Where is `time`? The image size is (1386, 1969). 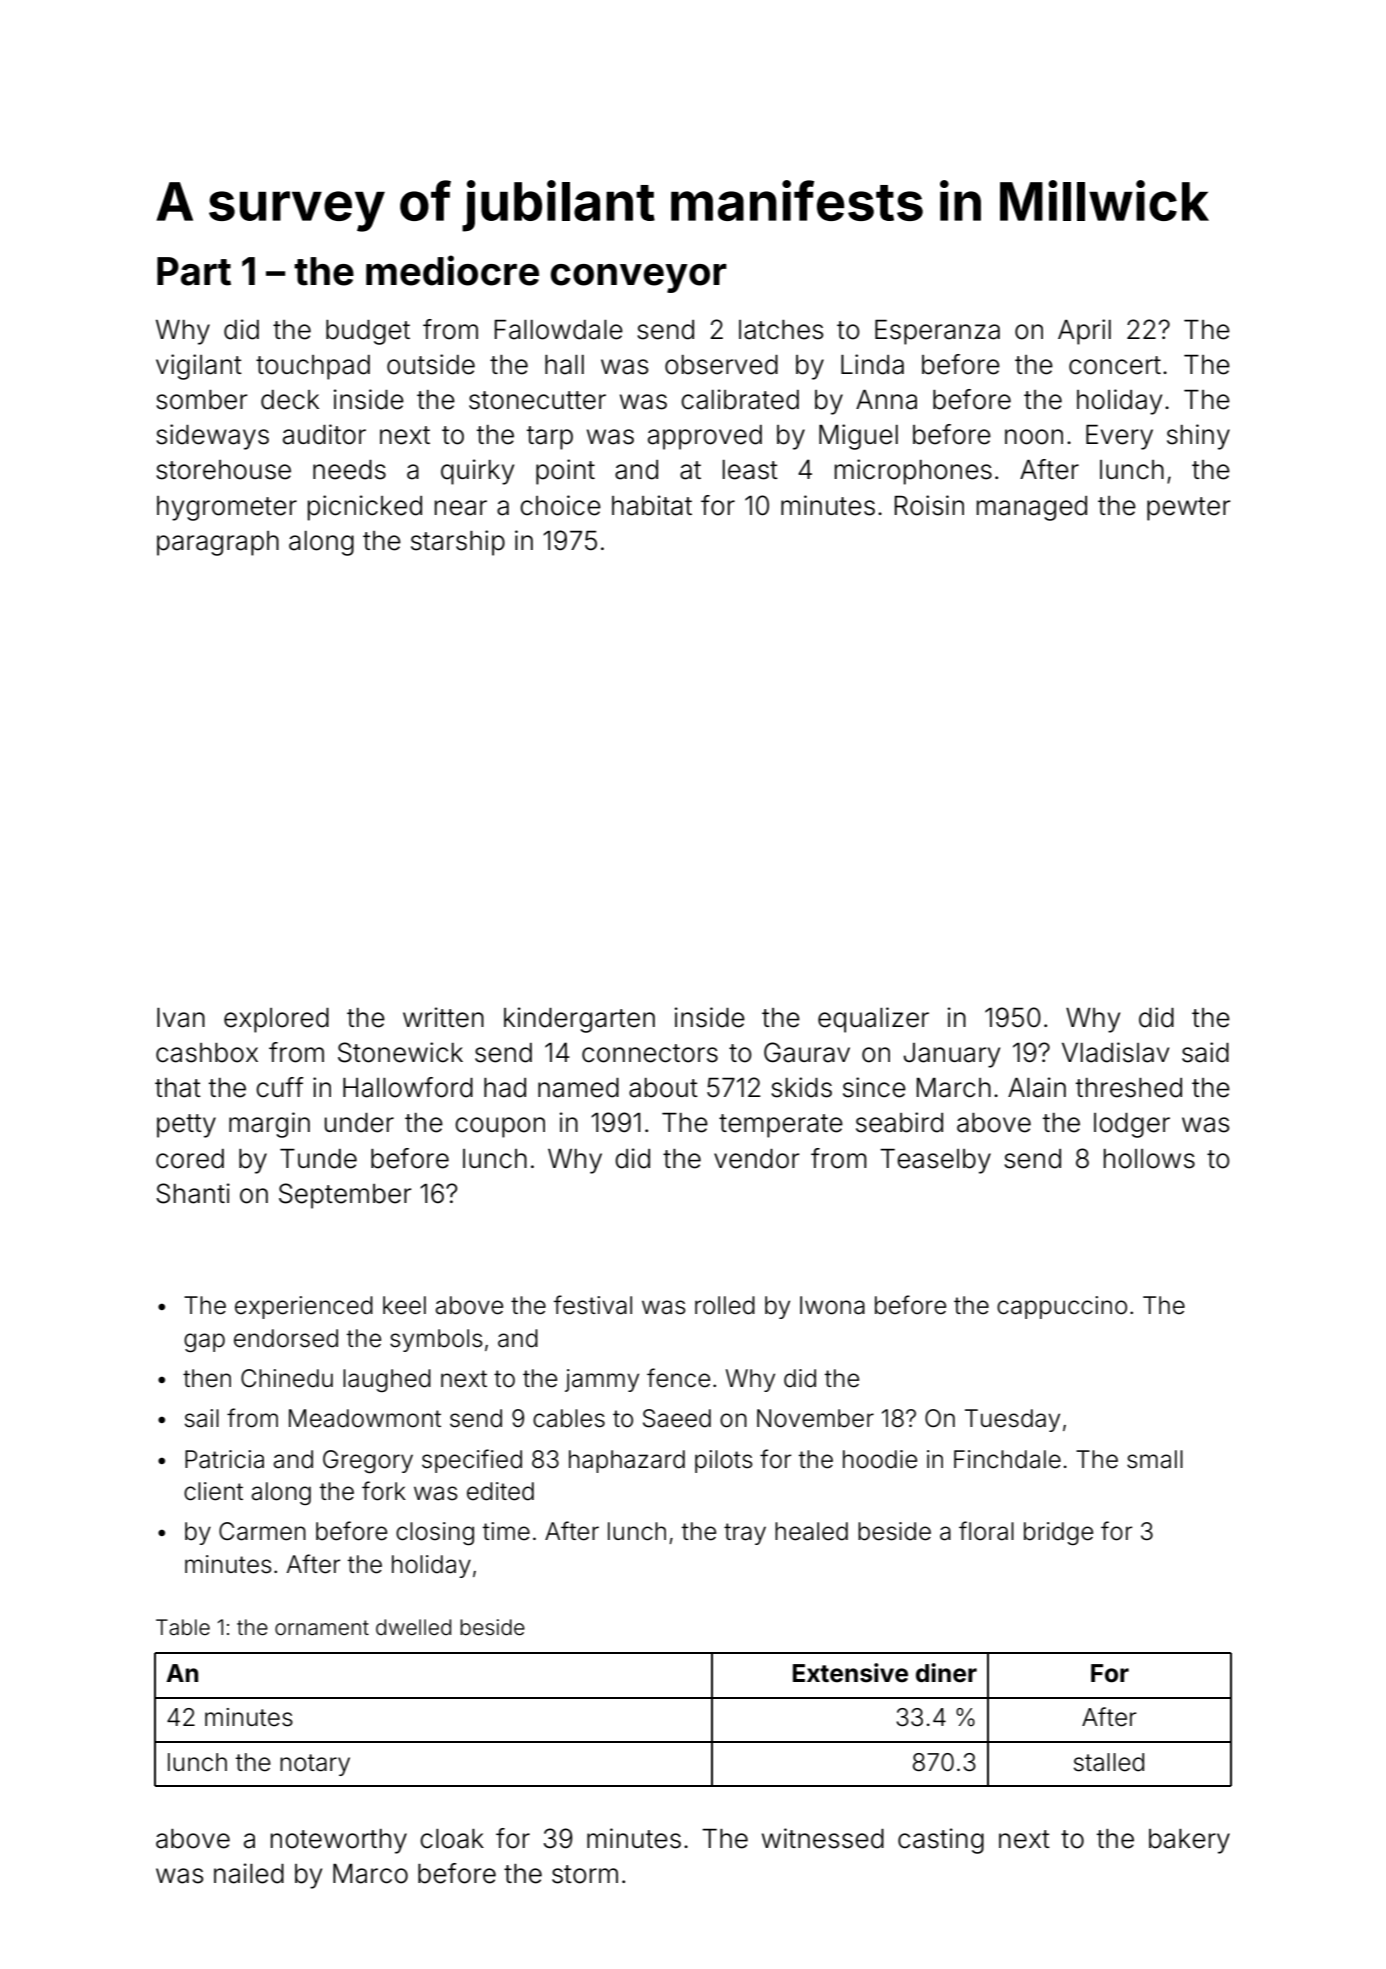 time is located at coordinates (506, 1531).
